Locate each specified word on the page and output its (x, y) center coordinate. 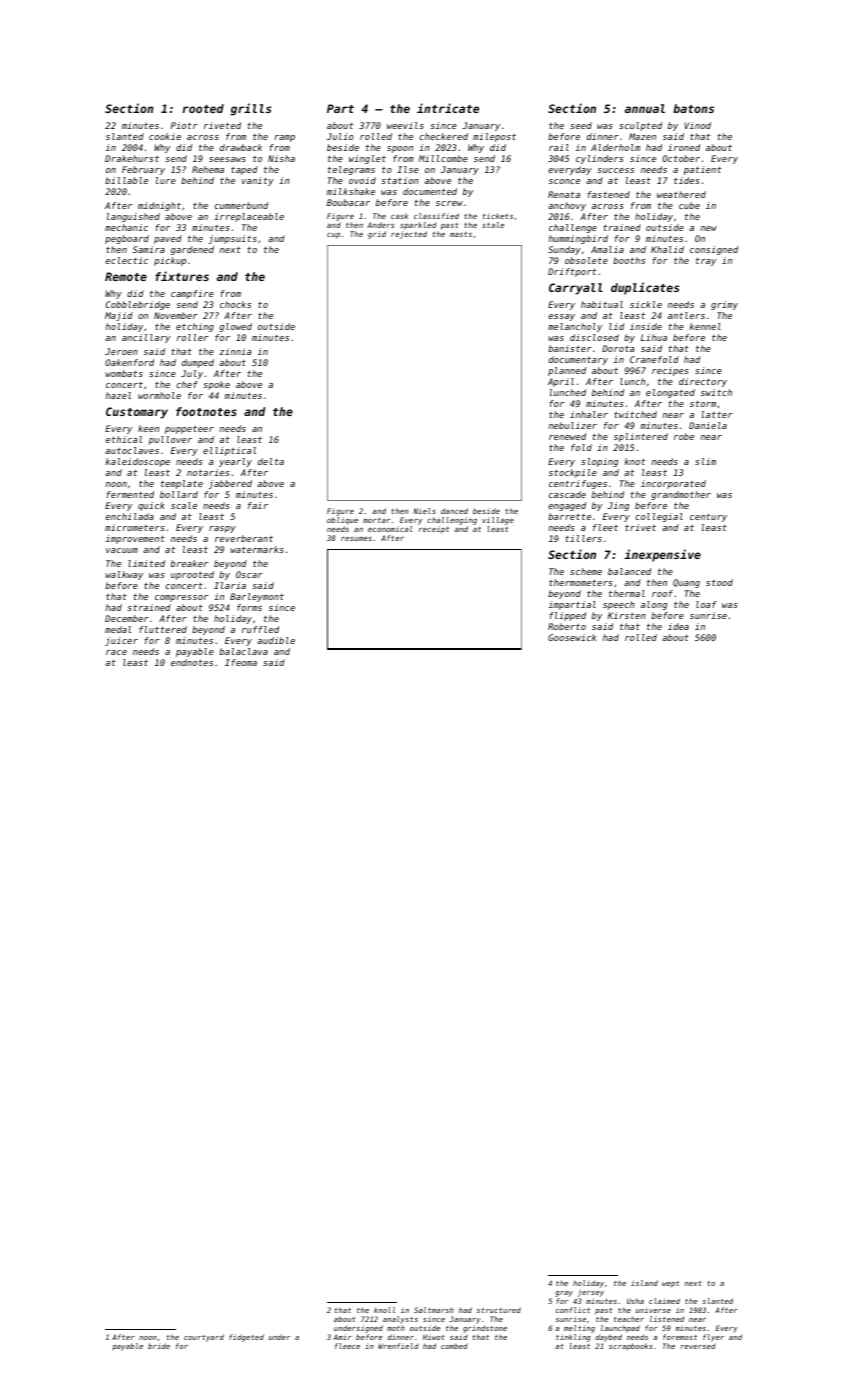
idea (678, 626)
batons (693, 108)
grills (251, 109)
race (116, 652)
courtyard (204, 1338)
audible (276, 640)
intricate (448, 108)
